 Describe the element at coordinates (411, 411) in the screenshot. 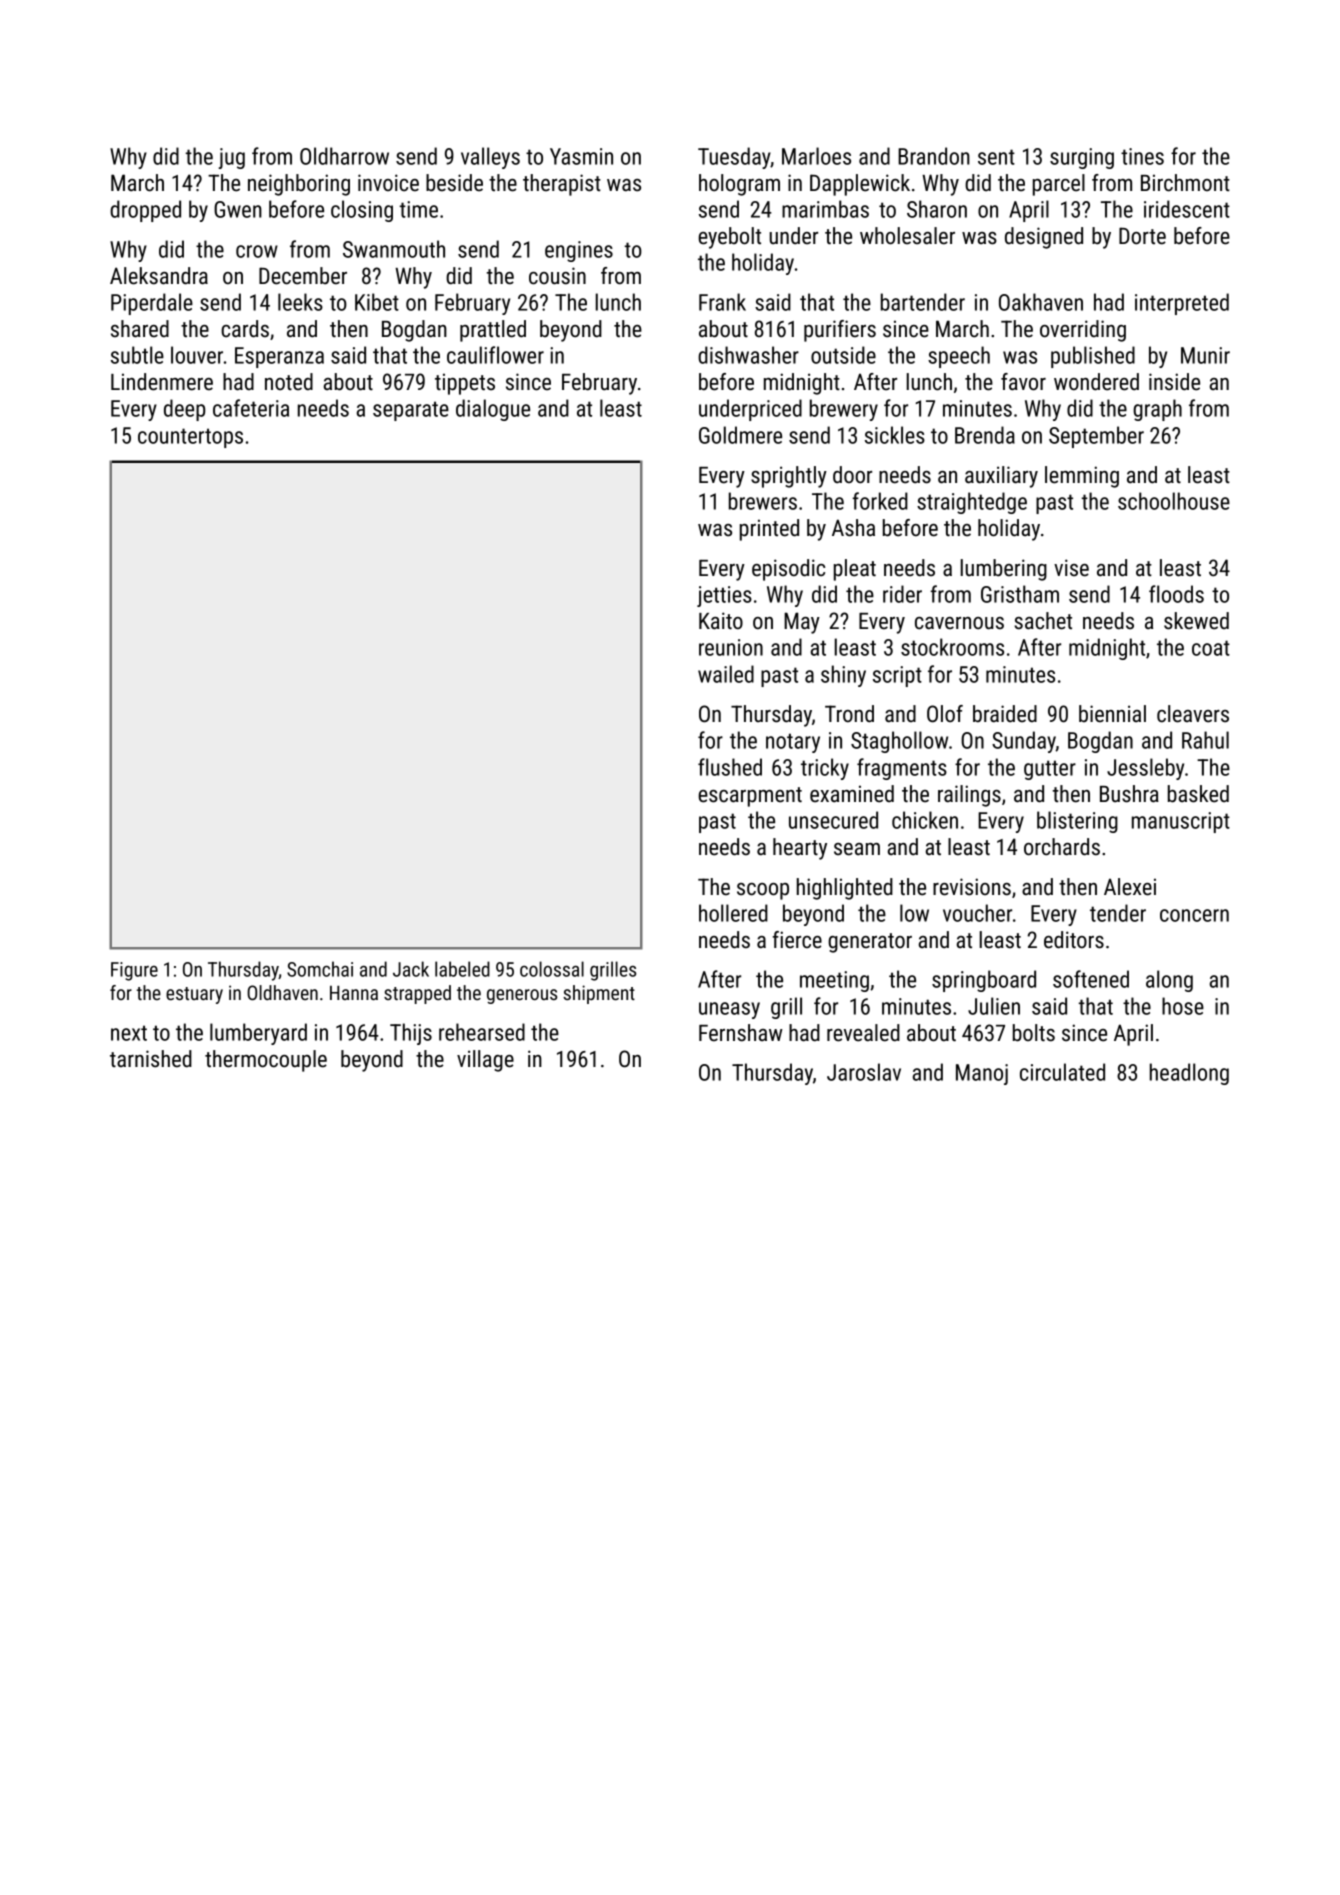

I see `separate` at that location.
